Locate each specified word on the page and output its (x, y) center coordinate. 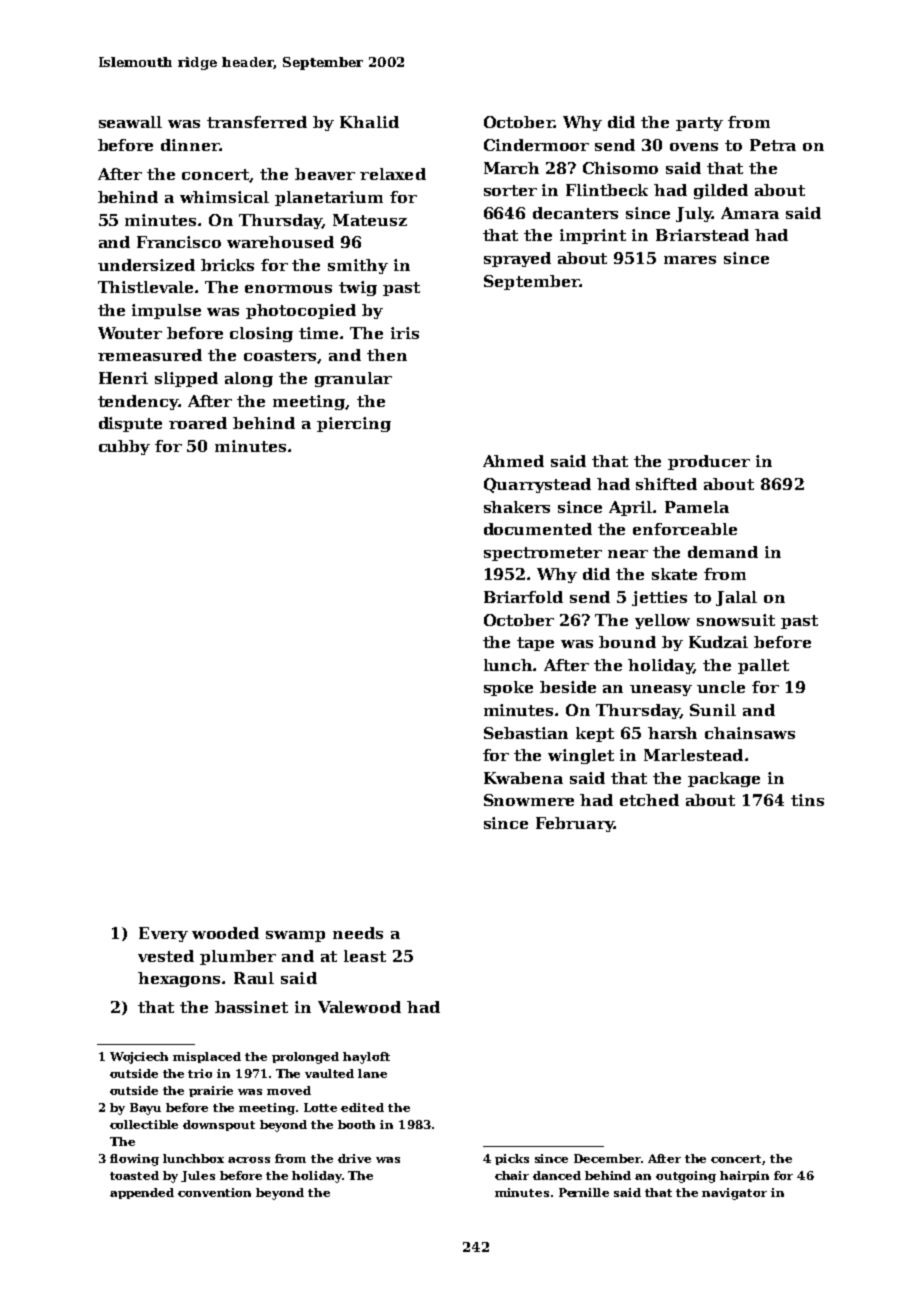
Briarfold (523, 597)
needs (358, 933)
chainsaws (750, 733)
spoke (508, 688)
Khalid (369, 122)
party (699, 124)
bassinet (251, 1007)
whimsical (224, 197)
